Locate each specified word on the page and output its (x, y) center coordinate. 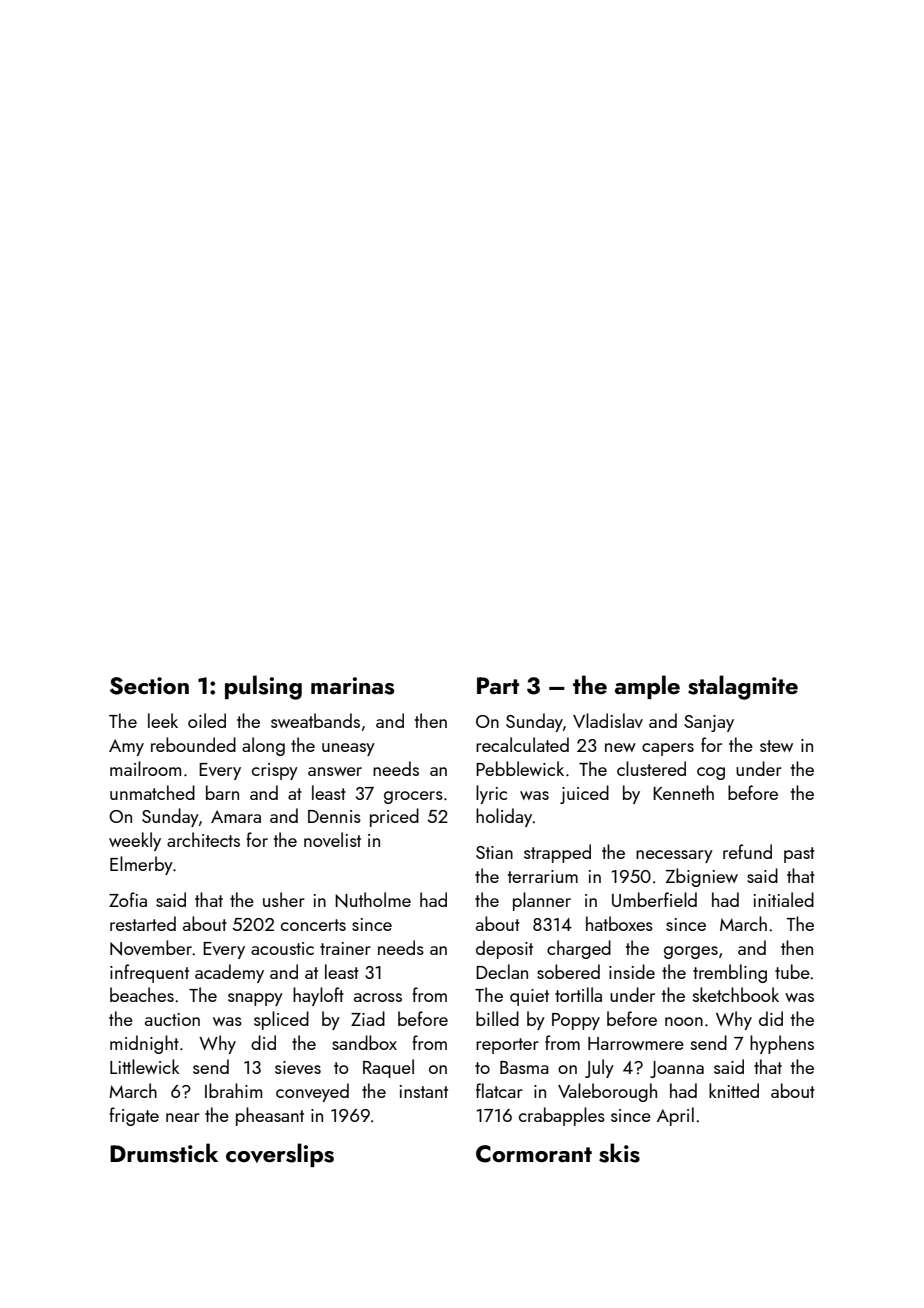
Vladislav (608, 720)
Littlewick (144, 1066)
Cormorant (534, 1154)
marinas (352, 686)
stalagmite (743, 687)
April (675, 1116)
